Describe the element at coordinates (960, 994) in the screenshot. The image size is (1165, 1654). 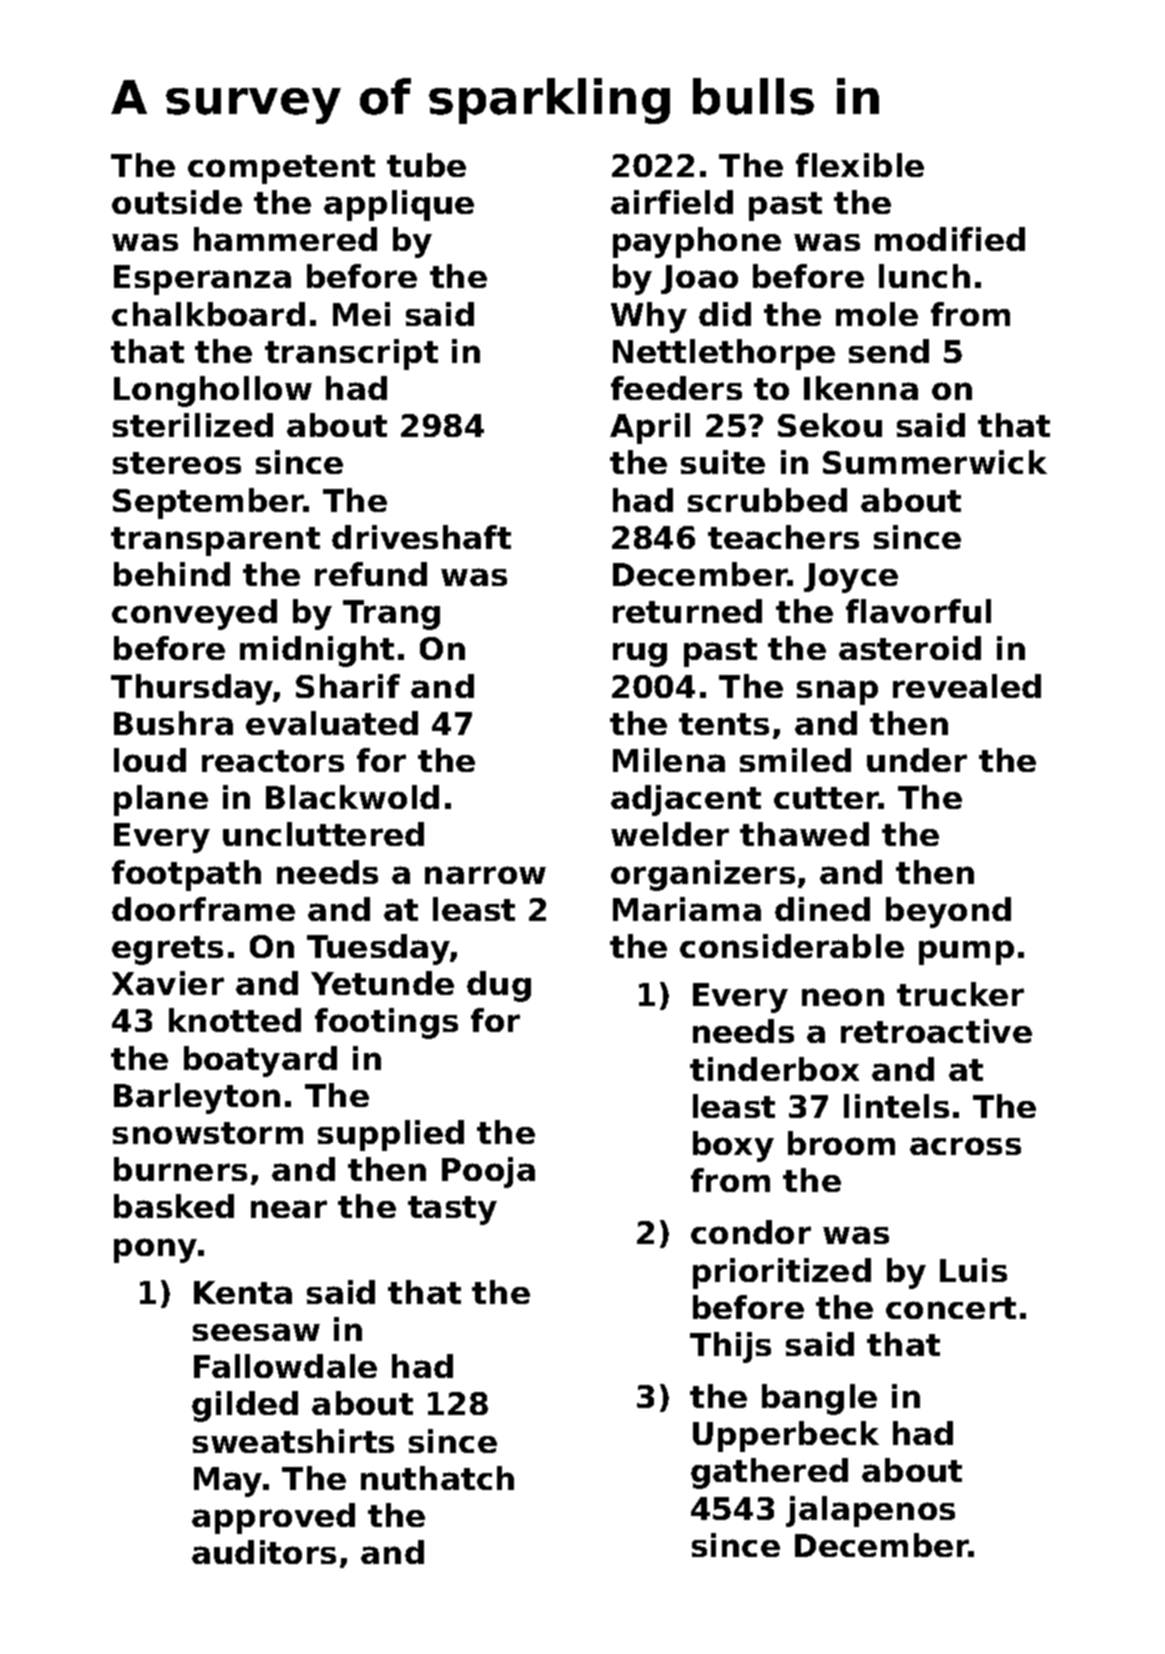
I see `trucker` at that location.
